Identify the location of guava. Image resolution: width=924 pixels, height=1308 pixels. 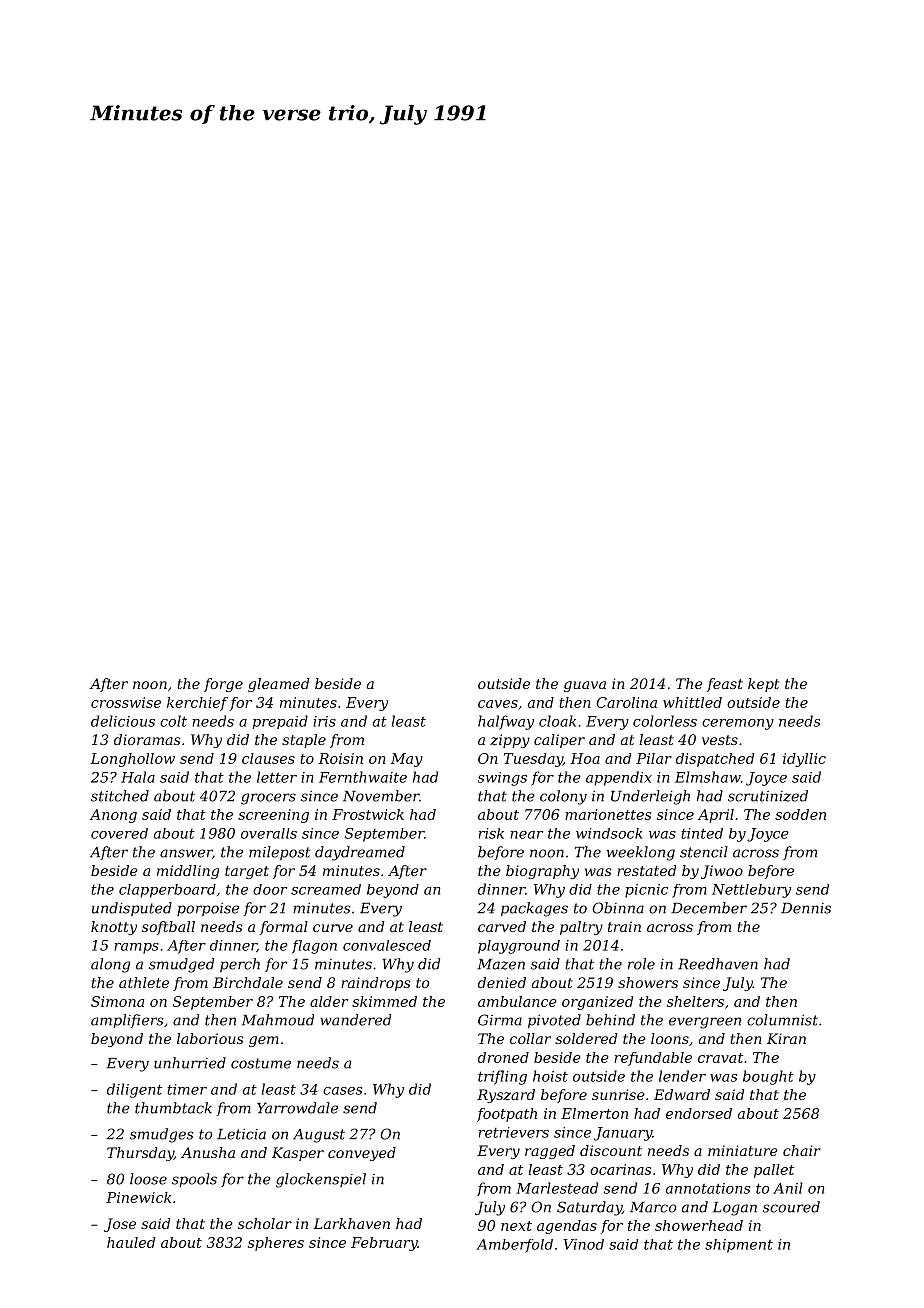
(585, 686).
